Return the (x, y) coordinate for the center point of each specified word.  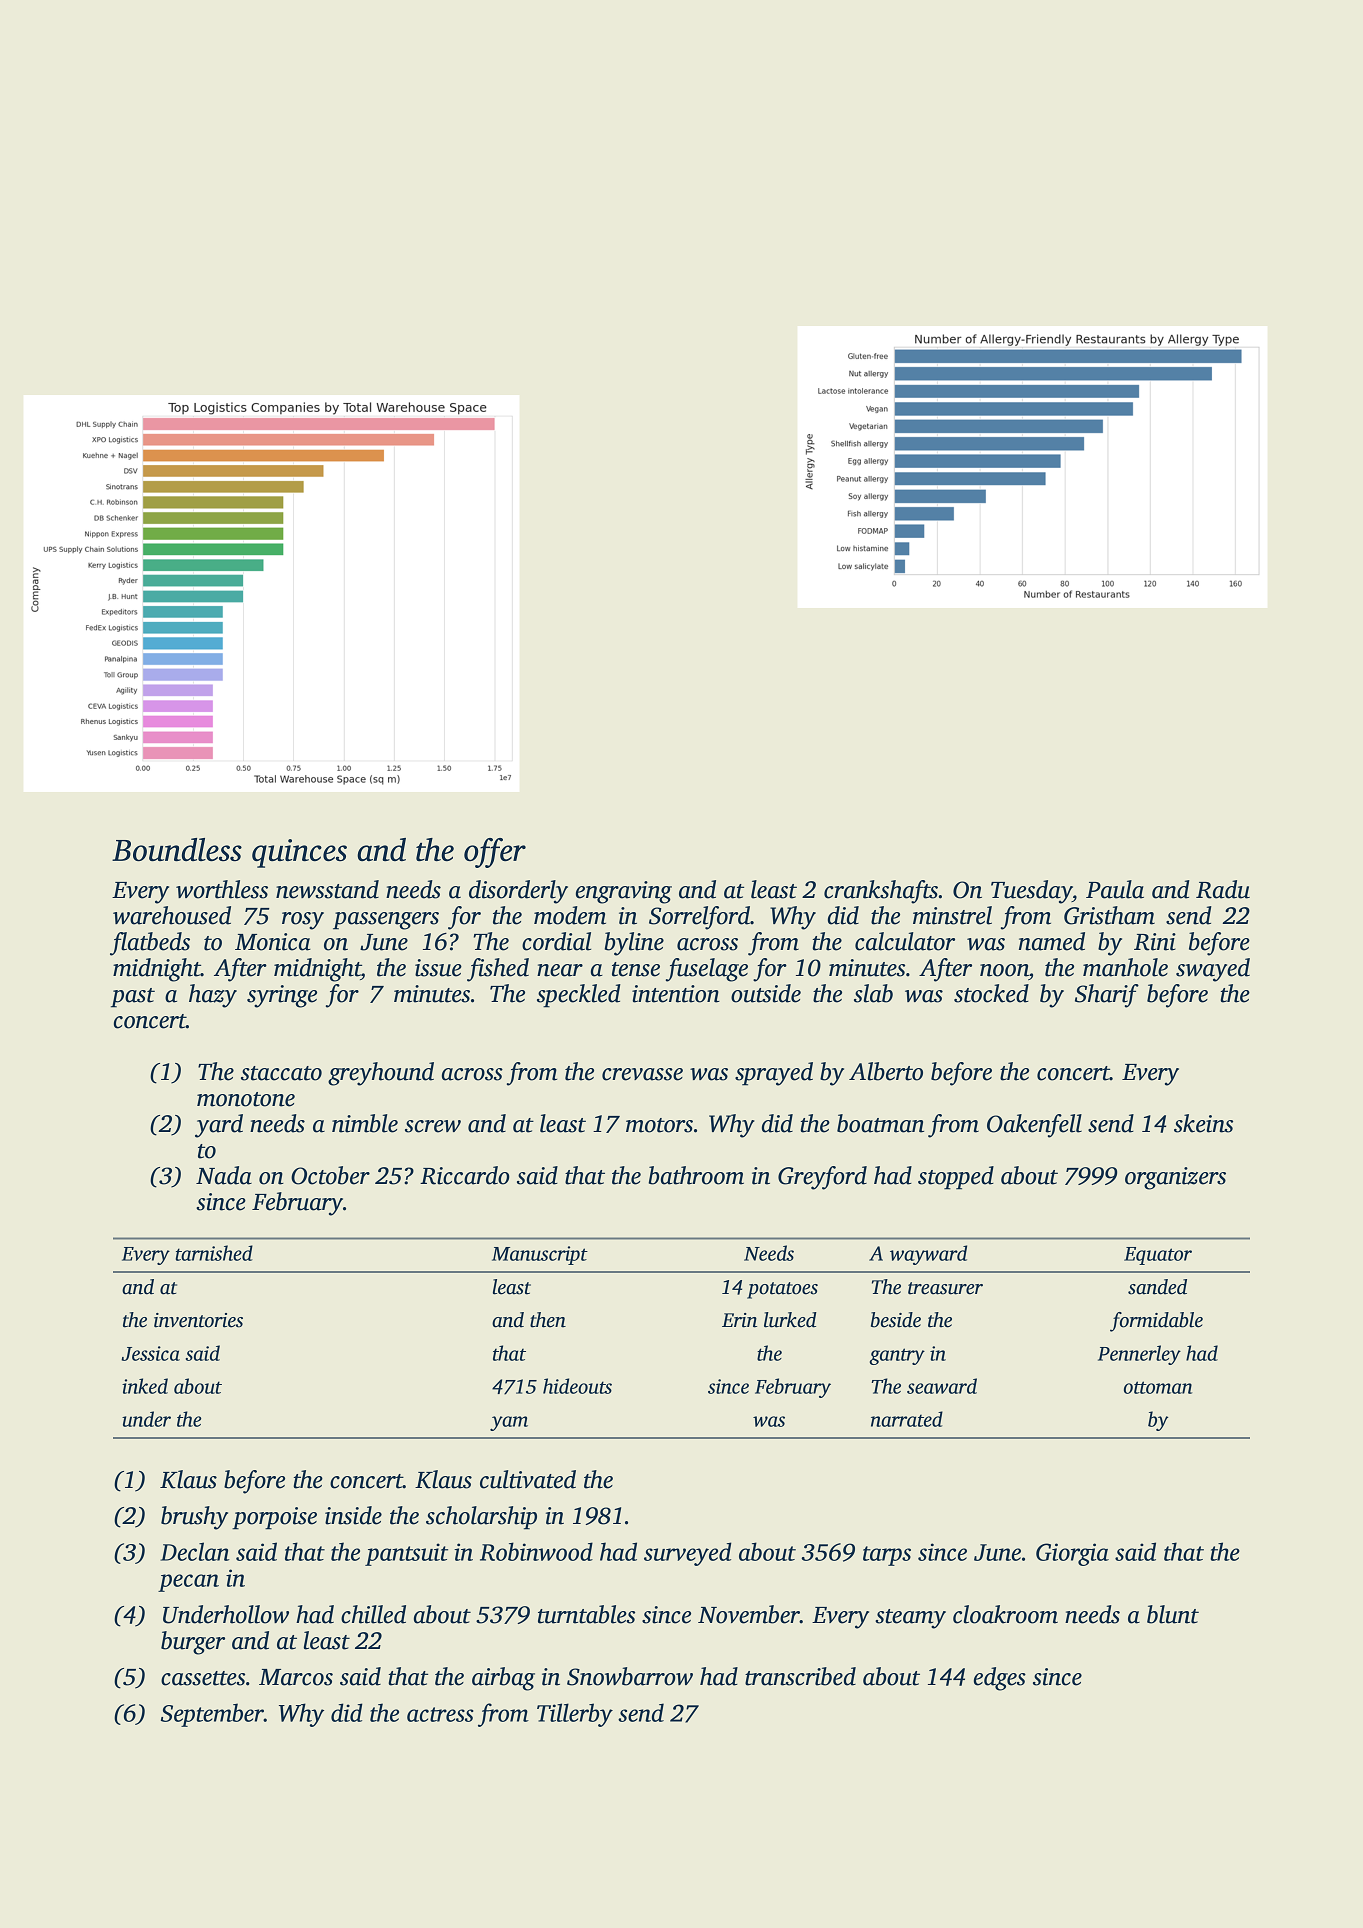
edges (1000, 1679)
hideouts (577, 1386)
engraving (624, 892)
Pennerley (1139, 1355)
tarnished (214, 1253)
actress (440, 1714)
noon (1004, 970)
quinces (299, 853)
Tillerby (575, 1715)
